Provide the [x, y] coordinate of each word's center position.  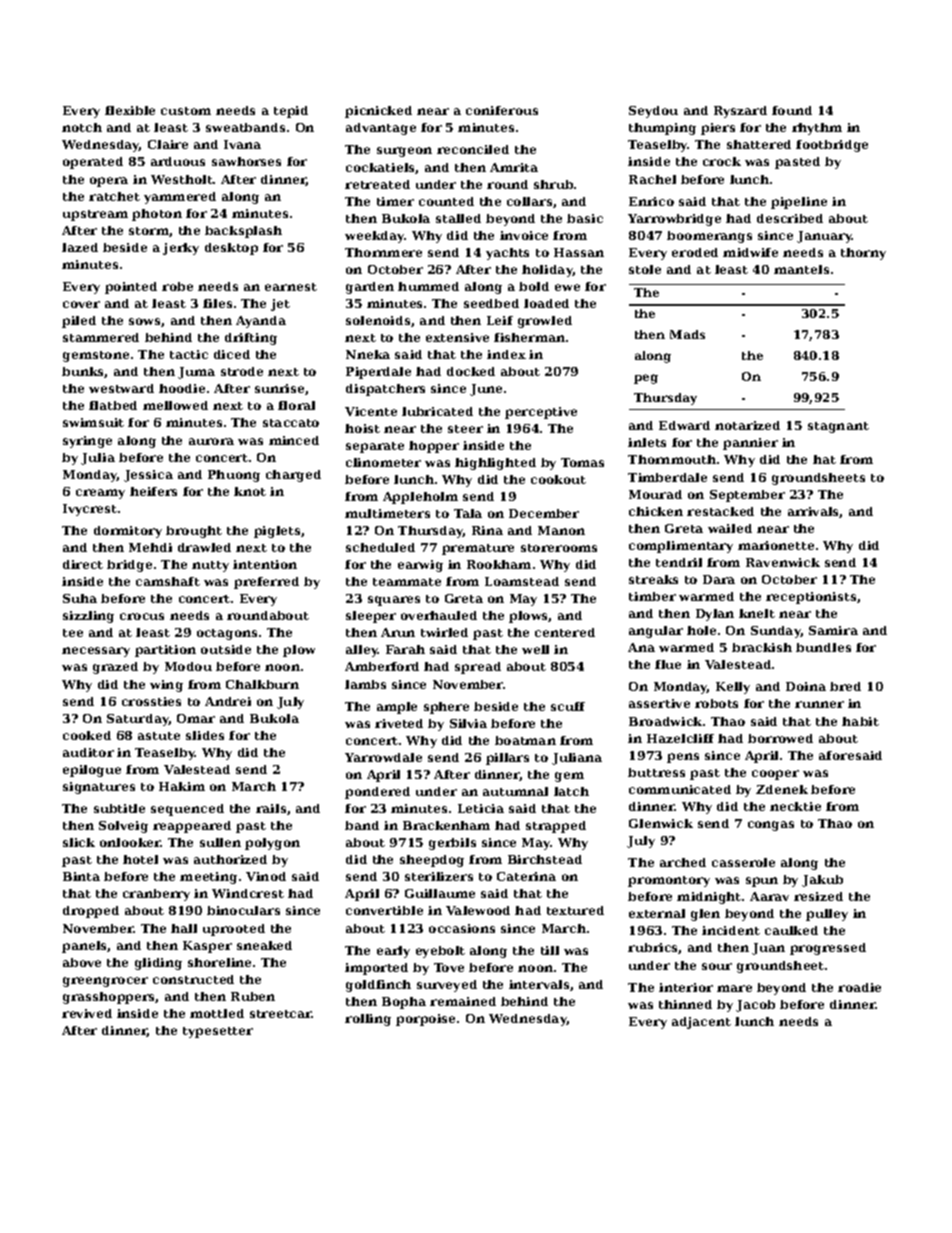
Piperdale [378, 373]
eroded [695, 252]
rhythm [817, 129]
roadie [859, 987]
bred [845, 686]
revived [87, 1013]
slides [205, 735]
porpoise [425, 1020]
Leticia [481, 808]
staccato [291, 423]
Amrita [514, 167]
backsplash [243, 232]
